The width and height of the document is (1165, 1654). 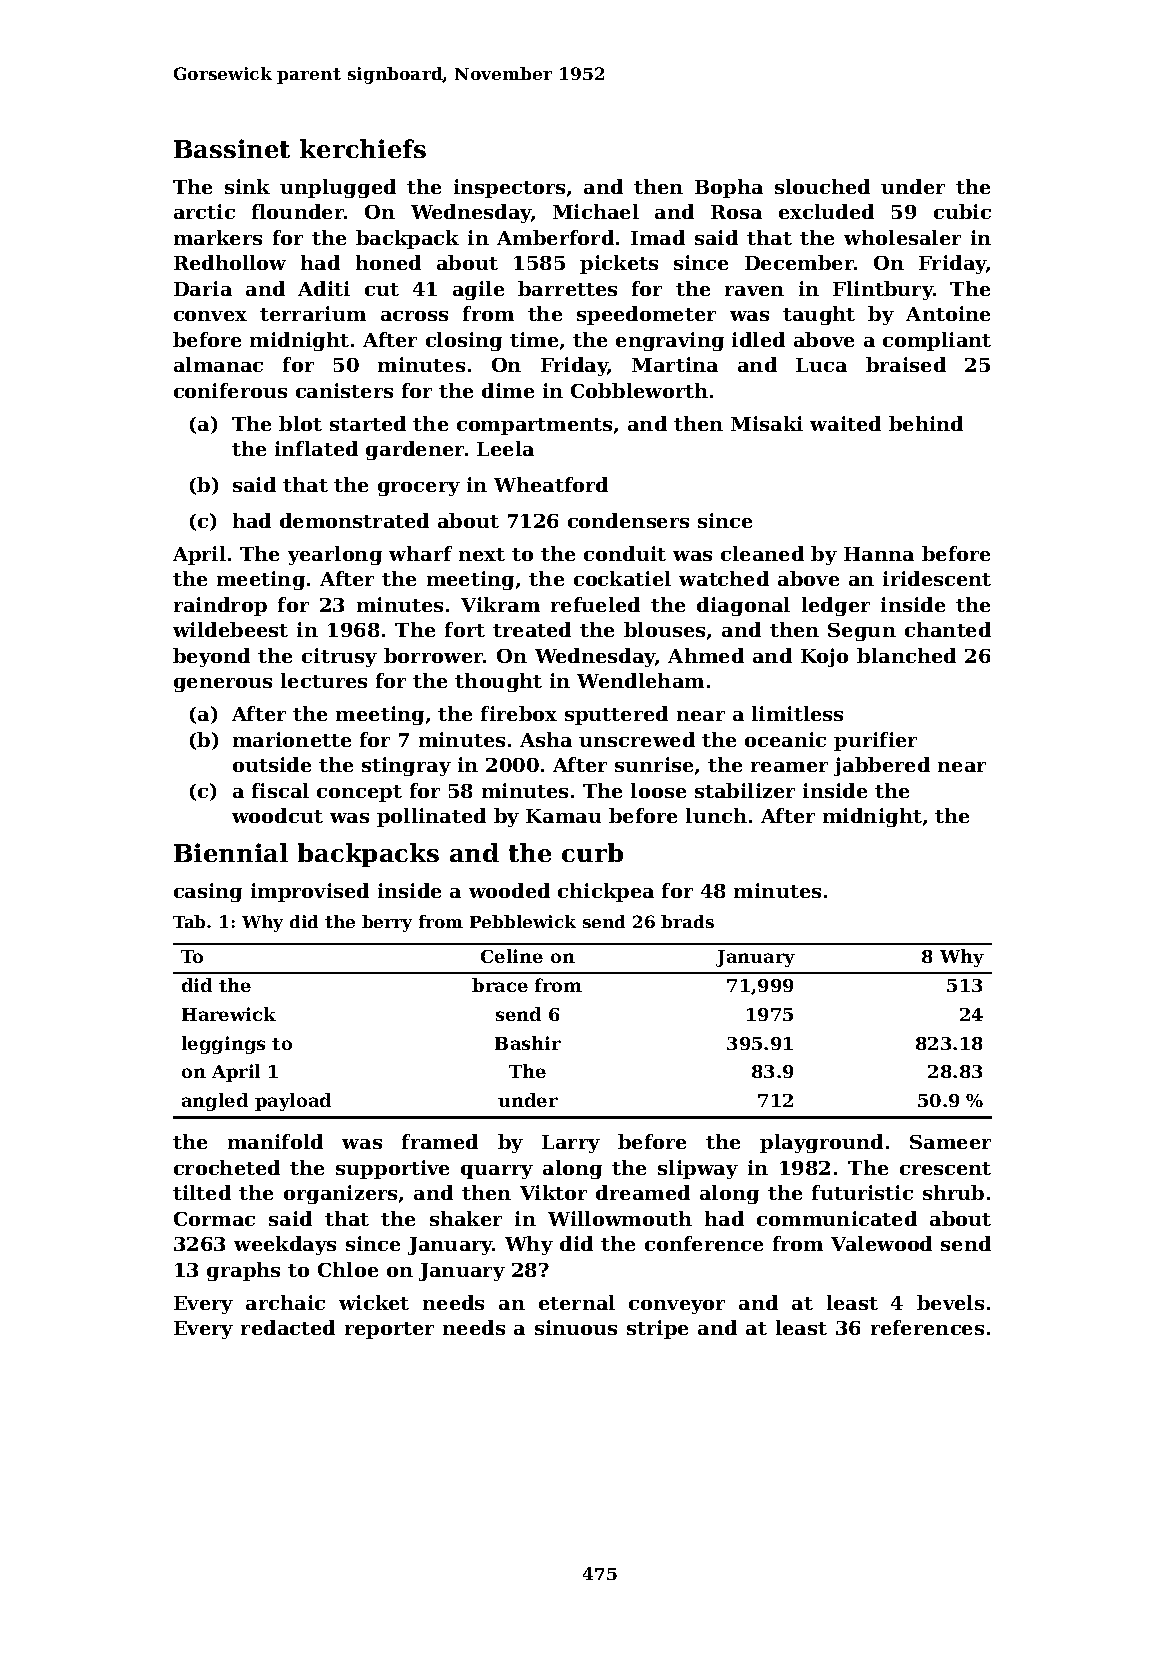 I want to click on Sameer, so click(x=950, y=1142).
